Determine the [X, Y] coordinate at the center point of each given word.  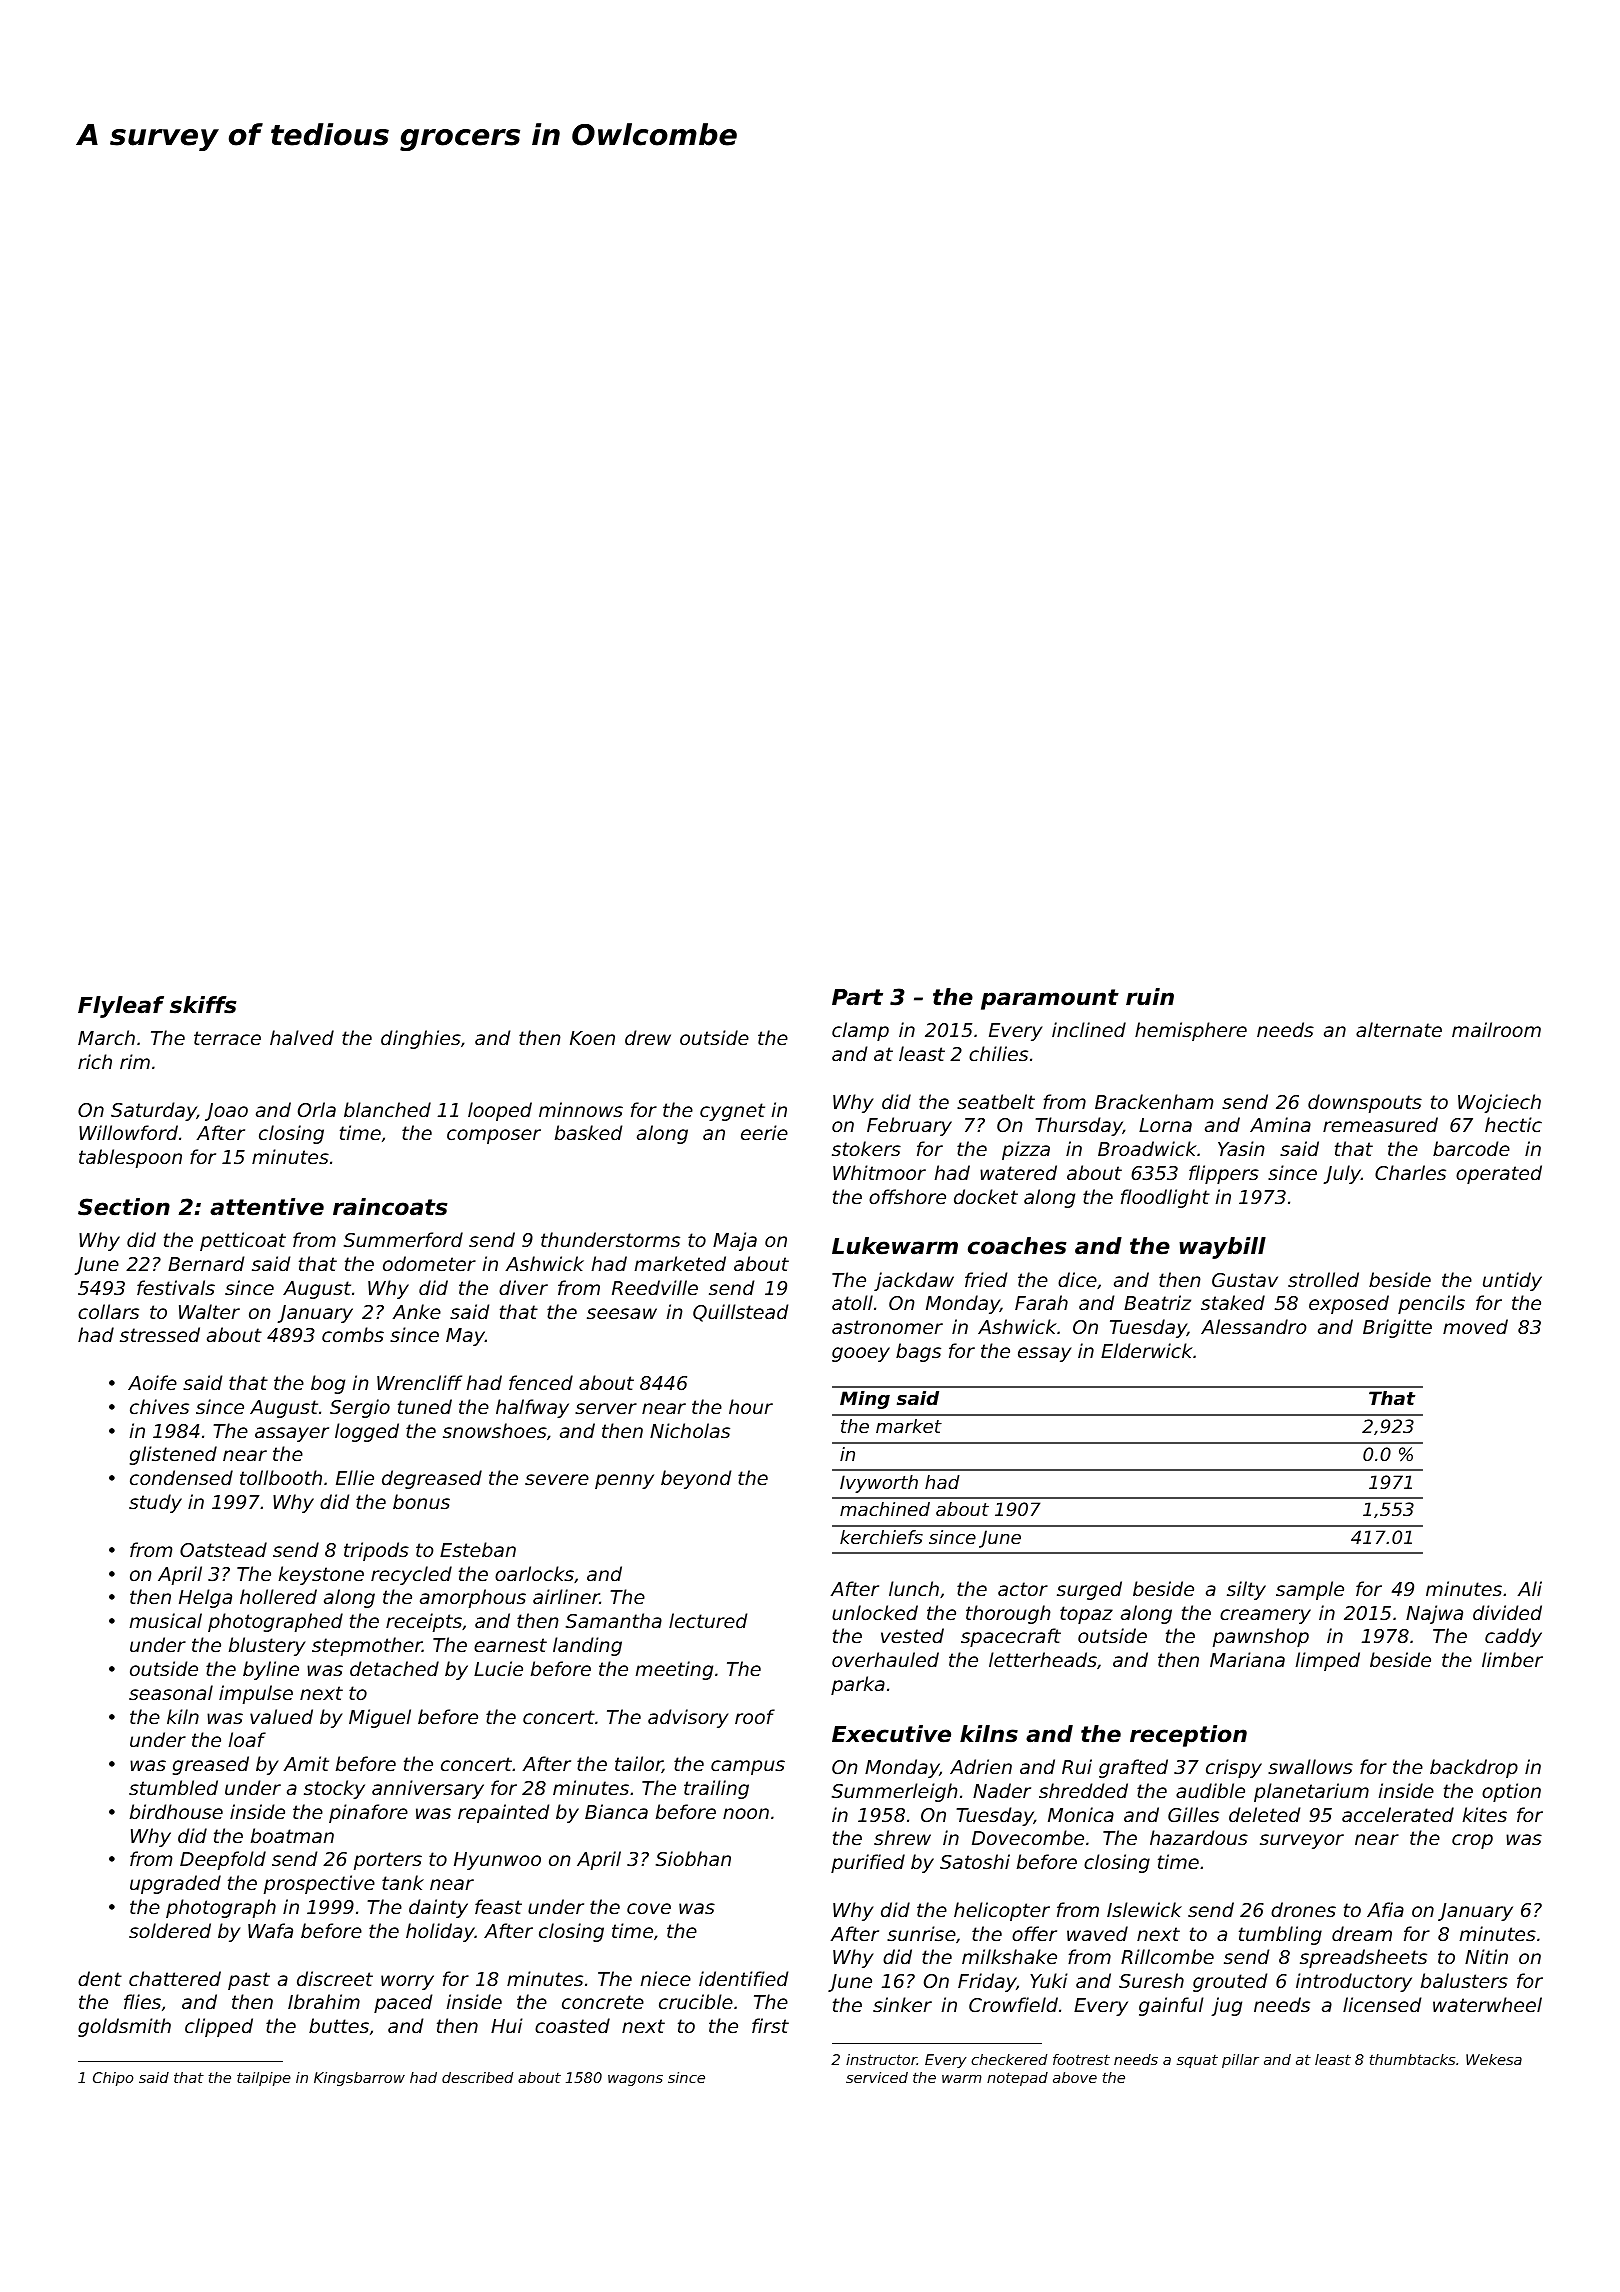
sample [1310, 1590]
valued [281, 1716]
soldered [170, 1930]
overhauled [885, 1659]
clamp [860, 1031]
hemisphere [1191, 1031]
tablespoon [130, 1158]
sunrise [921, 1933]
